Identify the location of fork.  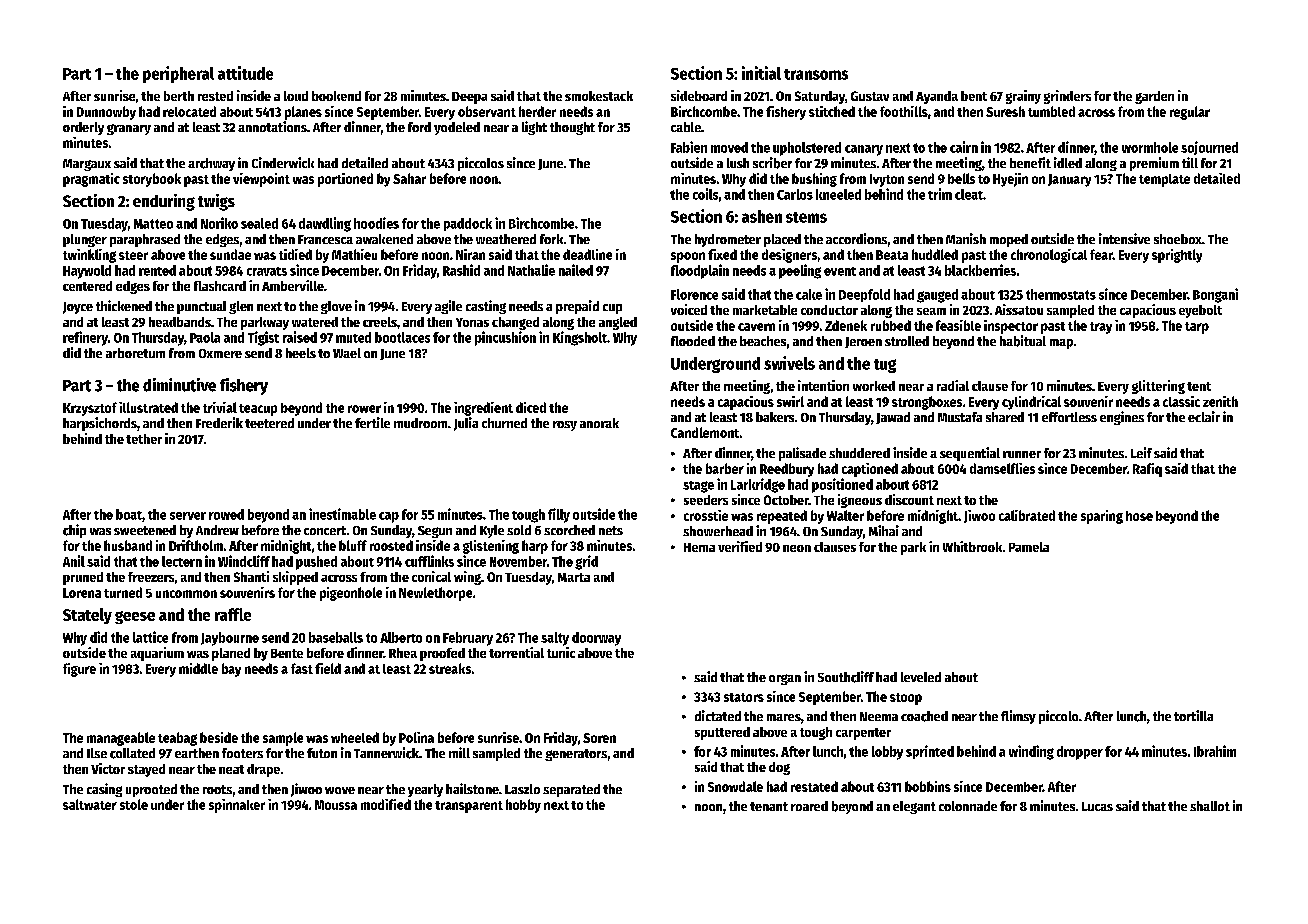
(551, 239).
